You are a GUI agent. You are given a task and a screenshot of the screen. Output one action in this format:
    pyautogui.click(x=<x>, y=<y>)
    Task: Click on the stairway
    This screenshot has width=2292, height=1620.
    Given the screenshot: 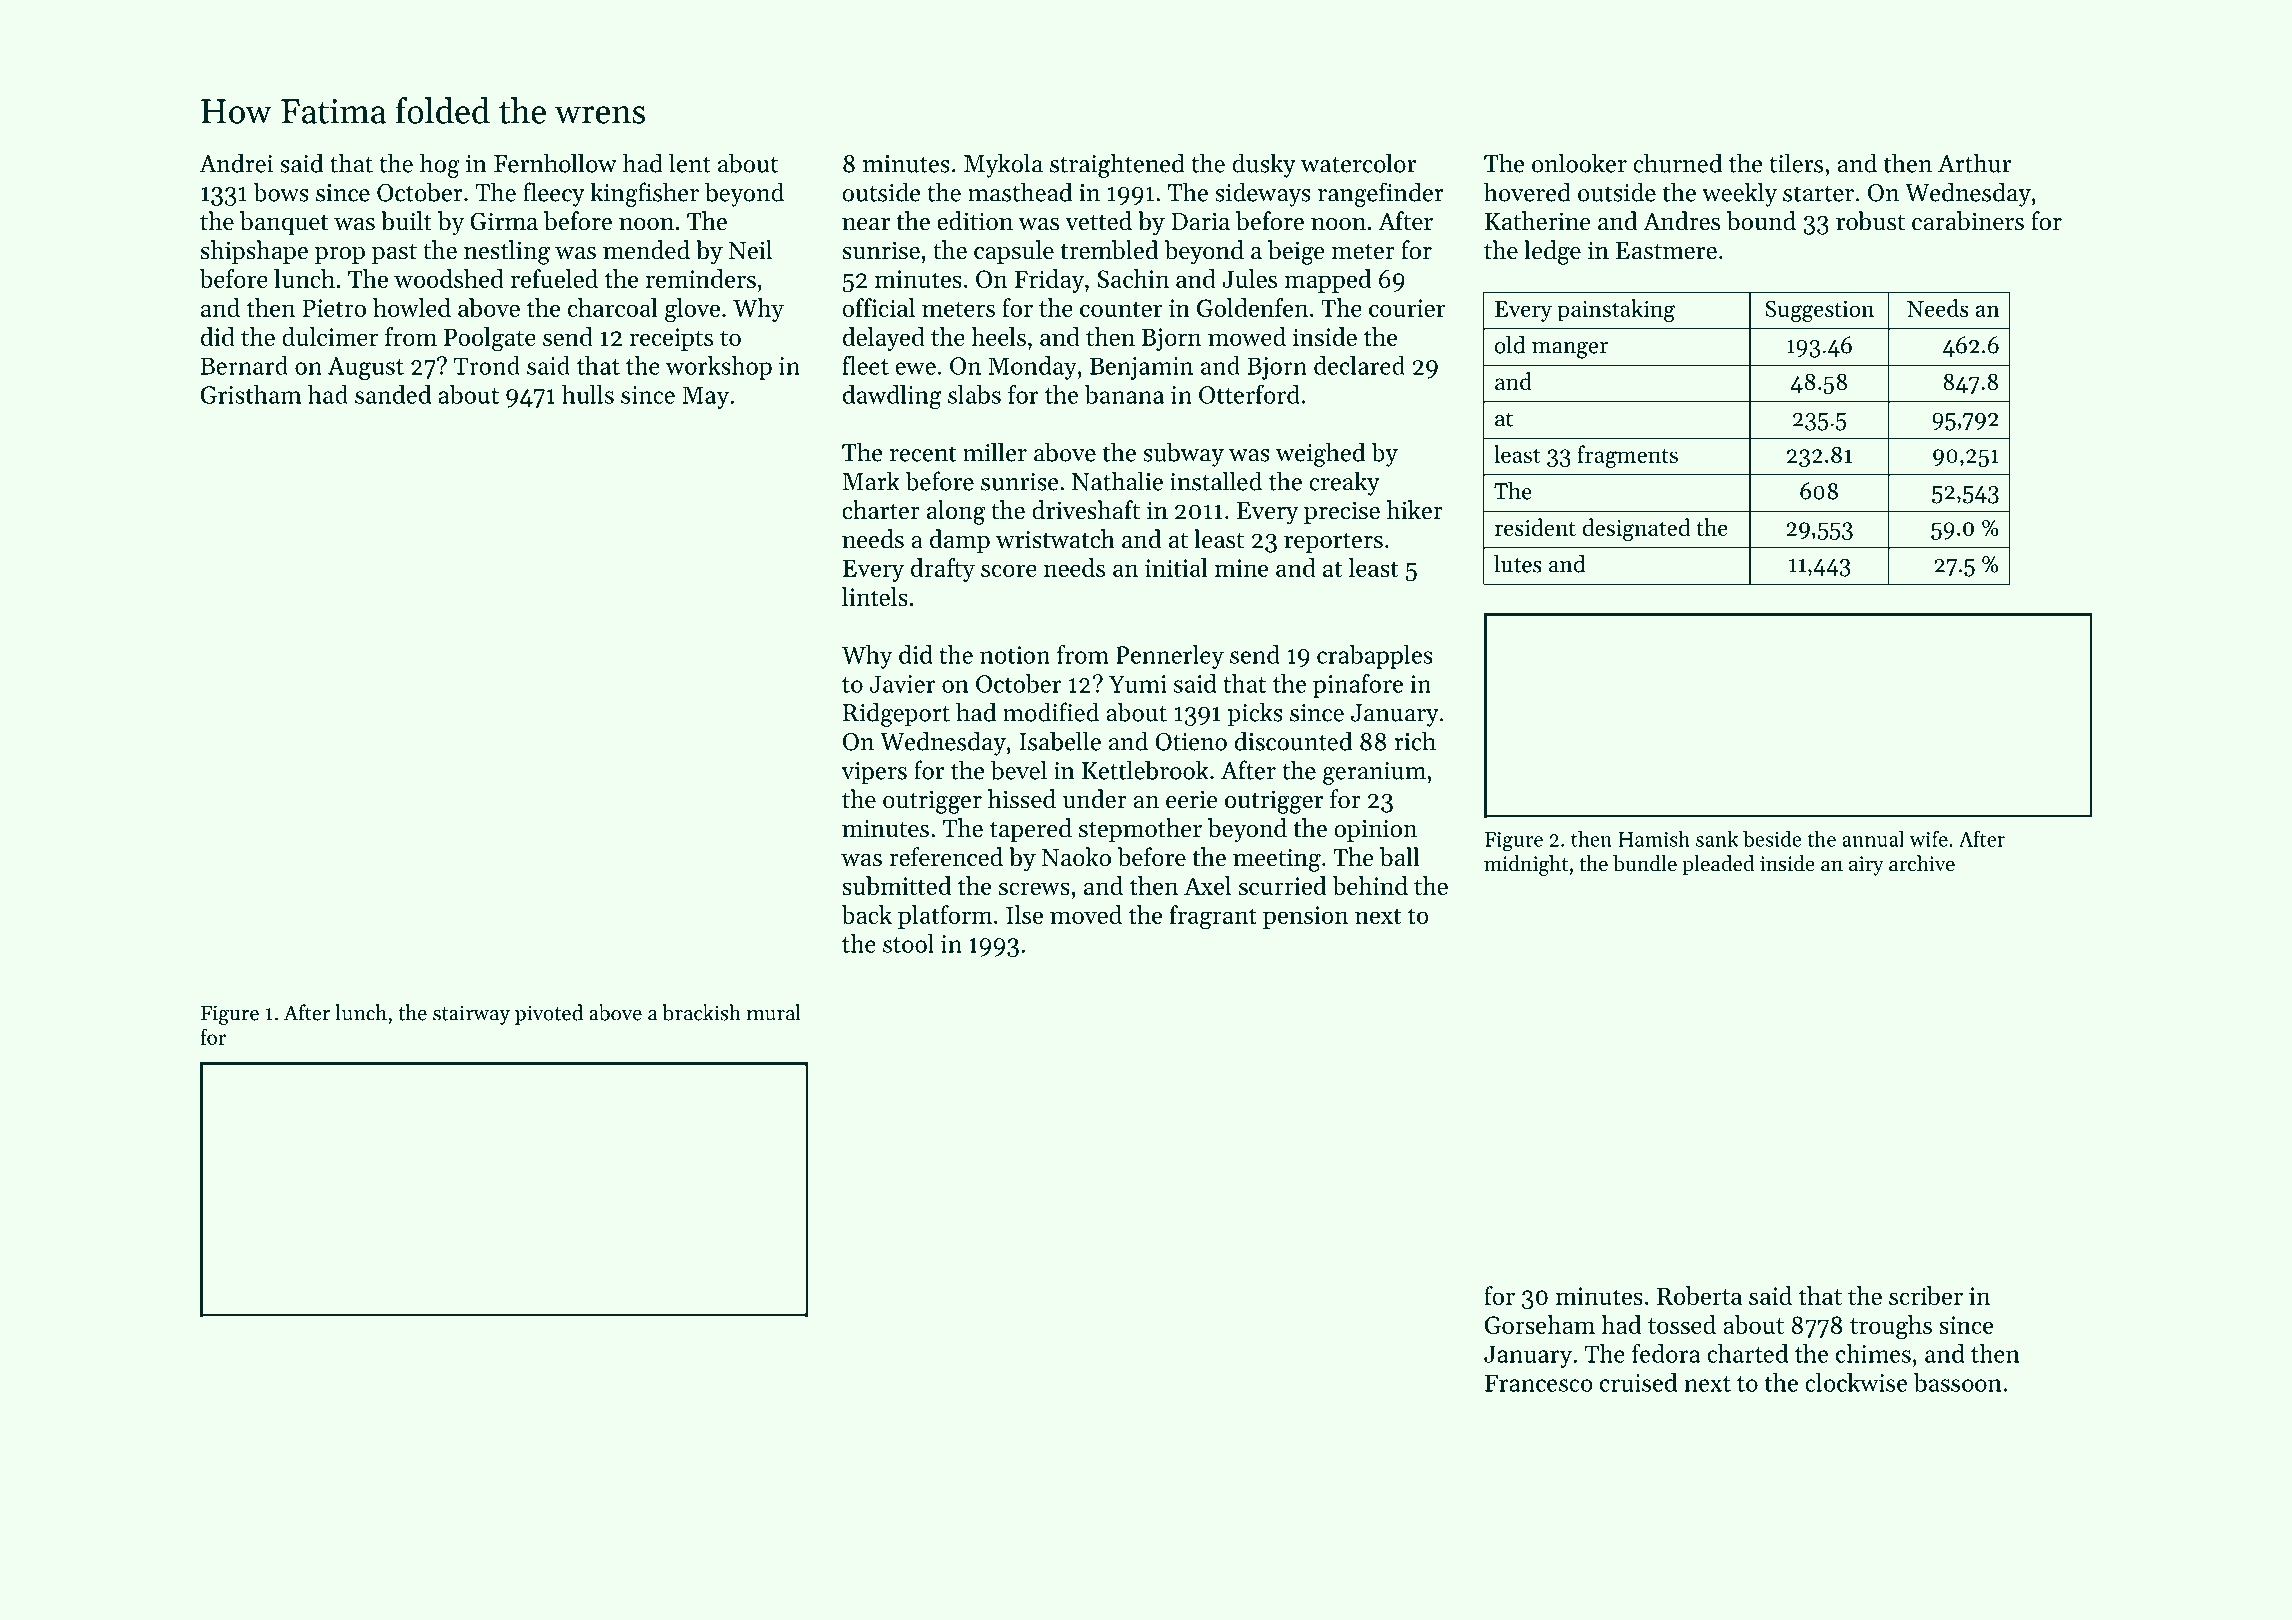 What is the action you would take?
    pyautogui.click(x=471, y=1015)
